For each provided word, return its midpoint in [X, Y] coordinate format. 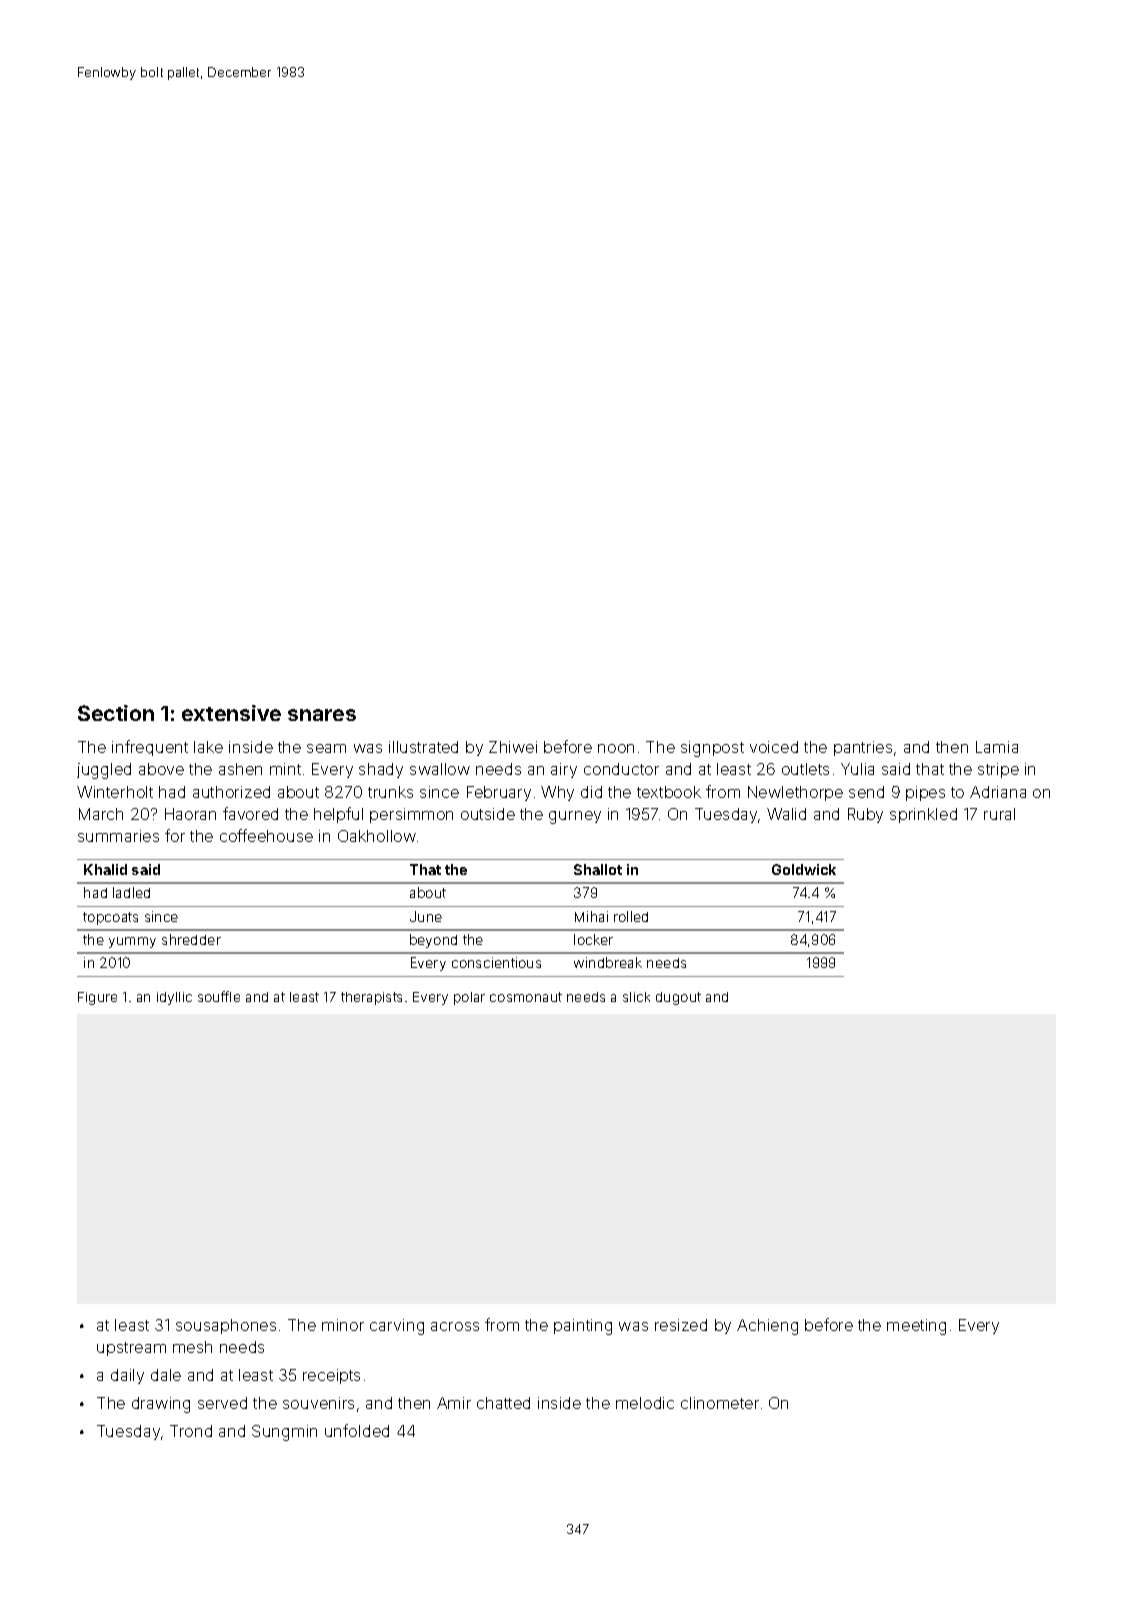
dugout [678, 998]
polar [469, 998]
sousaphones [226, 1326]
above [161, 769]
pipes [925, 793]
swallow [440, 769]
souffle [219, 996]
